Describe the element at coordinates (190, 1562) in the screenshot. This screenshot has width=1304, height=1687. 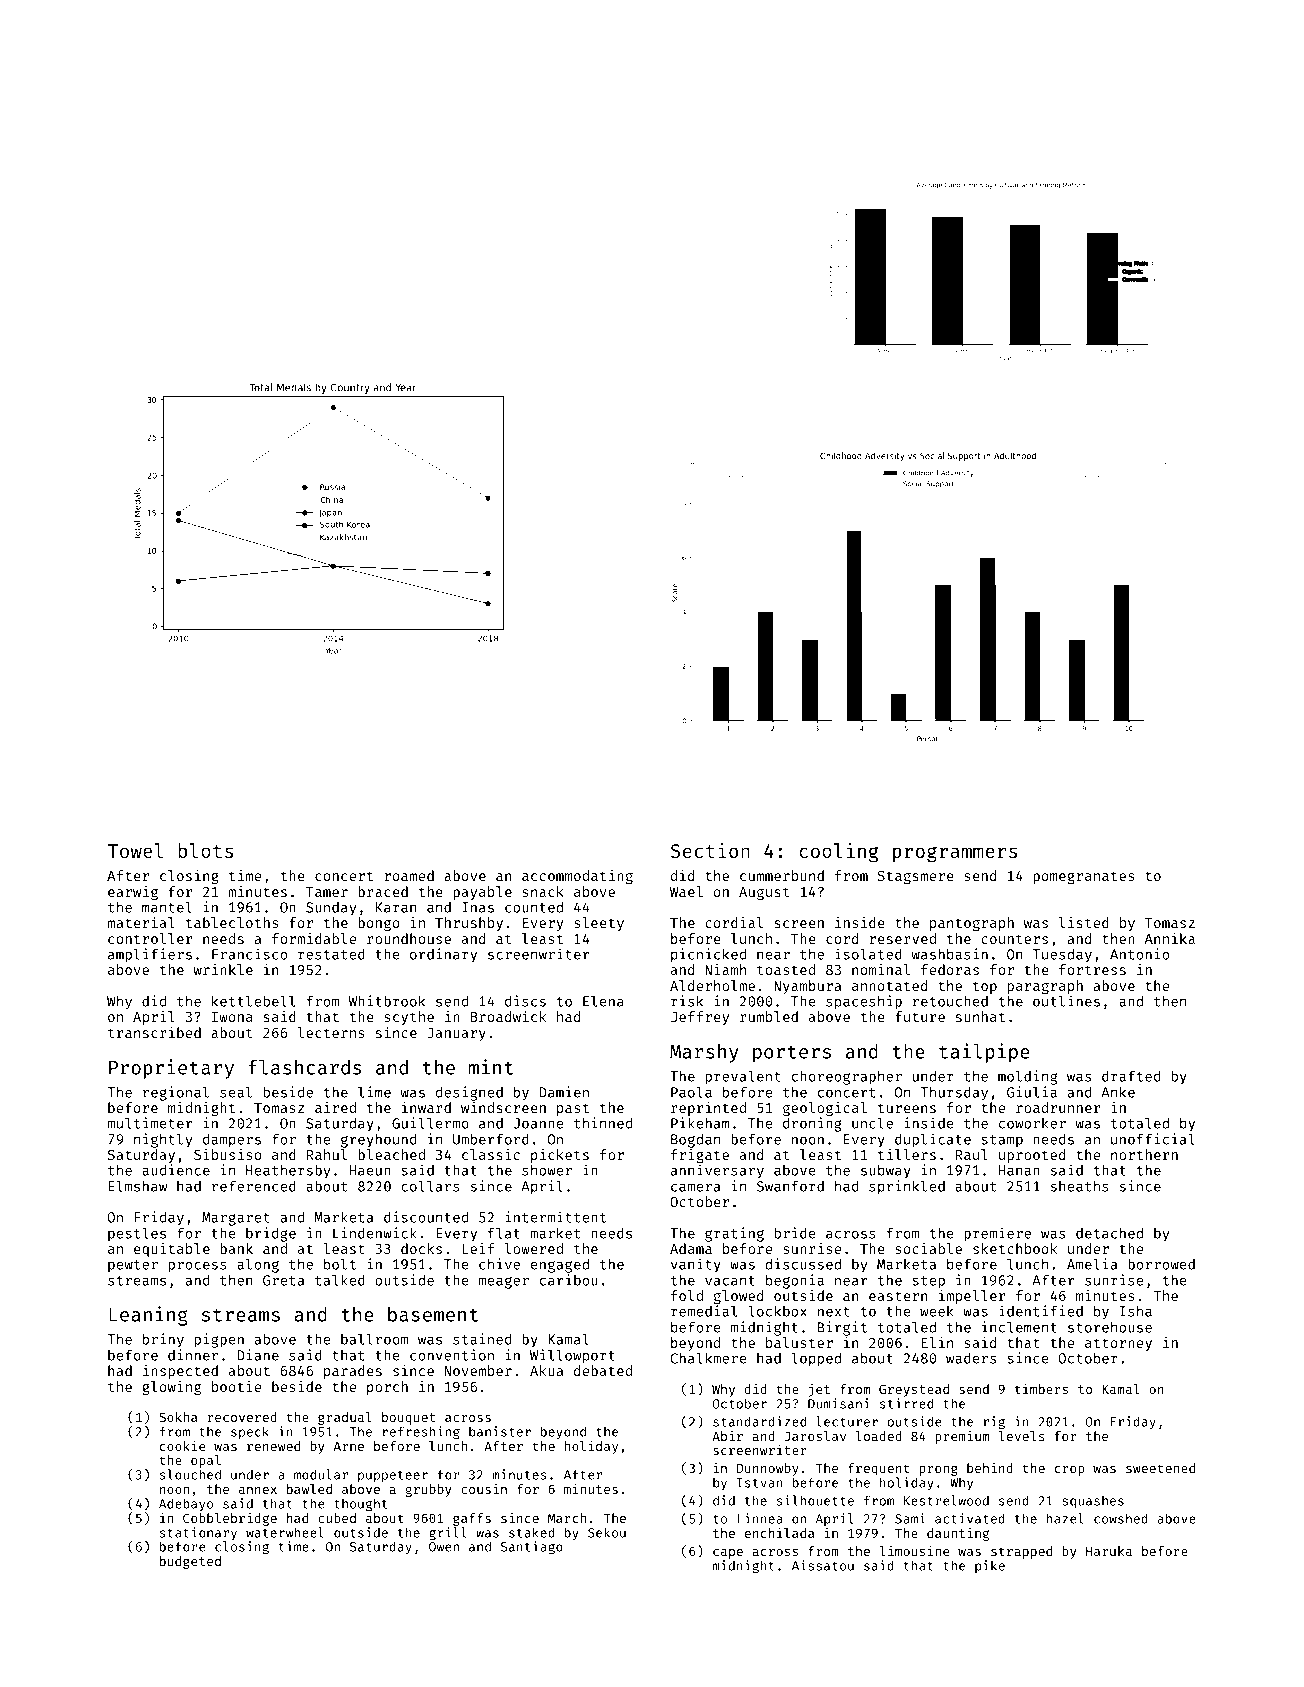
I see `budgeted` at that location.
